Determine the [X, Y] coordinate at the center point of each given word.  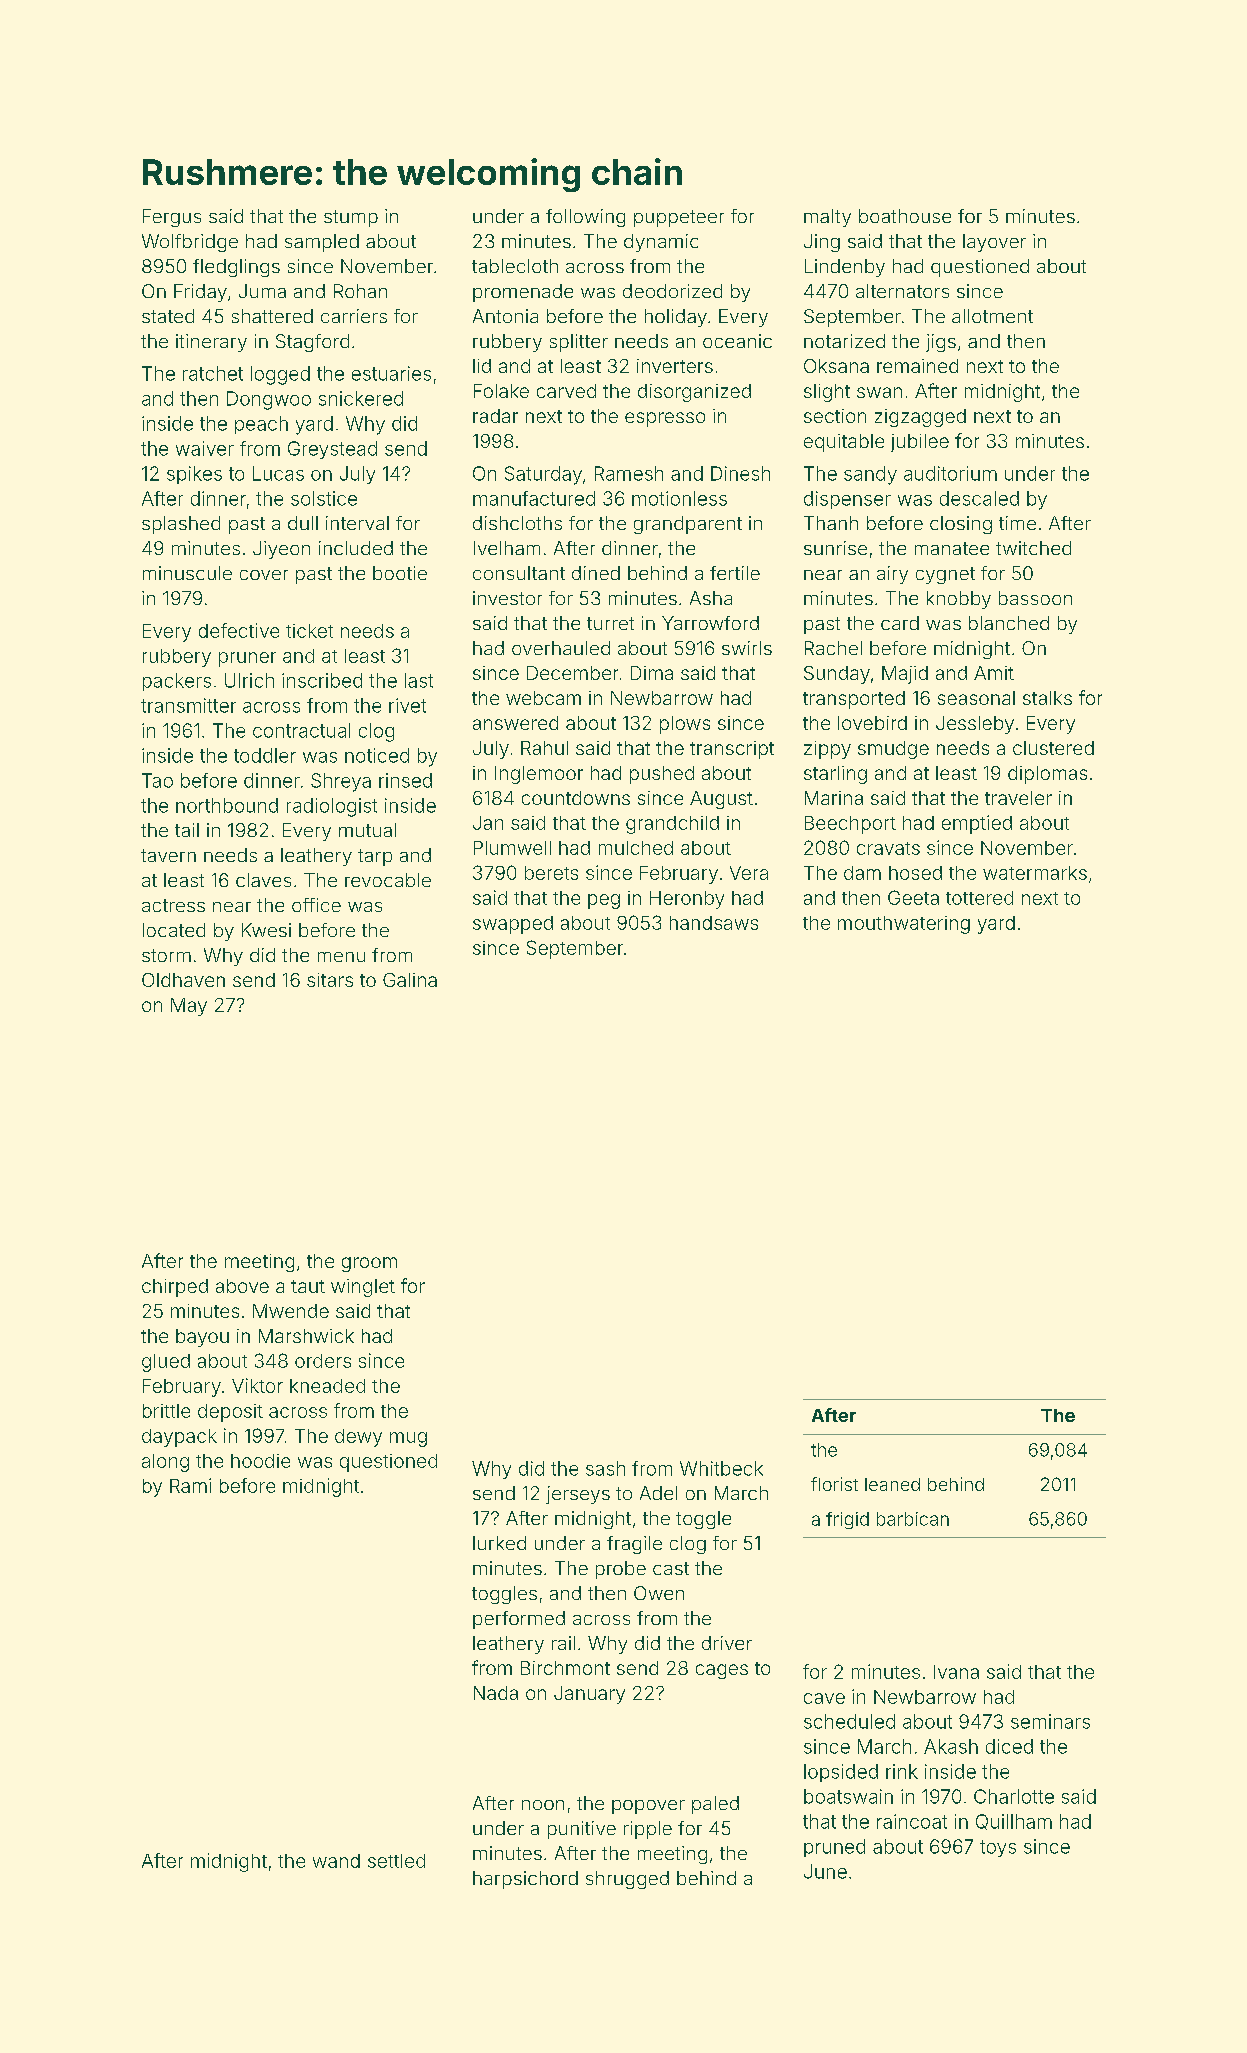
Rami [190, 1485]
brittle [166, 1411]
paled [715, 1805]
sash [605, 1468]
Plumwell [512, 848]
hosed [915, 873]
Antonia [505, 316]
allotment [992, 316]
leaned [892, 1484]
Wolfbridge [190, 243]
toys [998, 1848]
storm [166, 955]
